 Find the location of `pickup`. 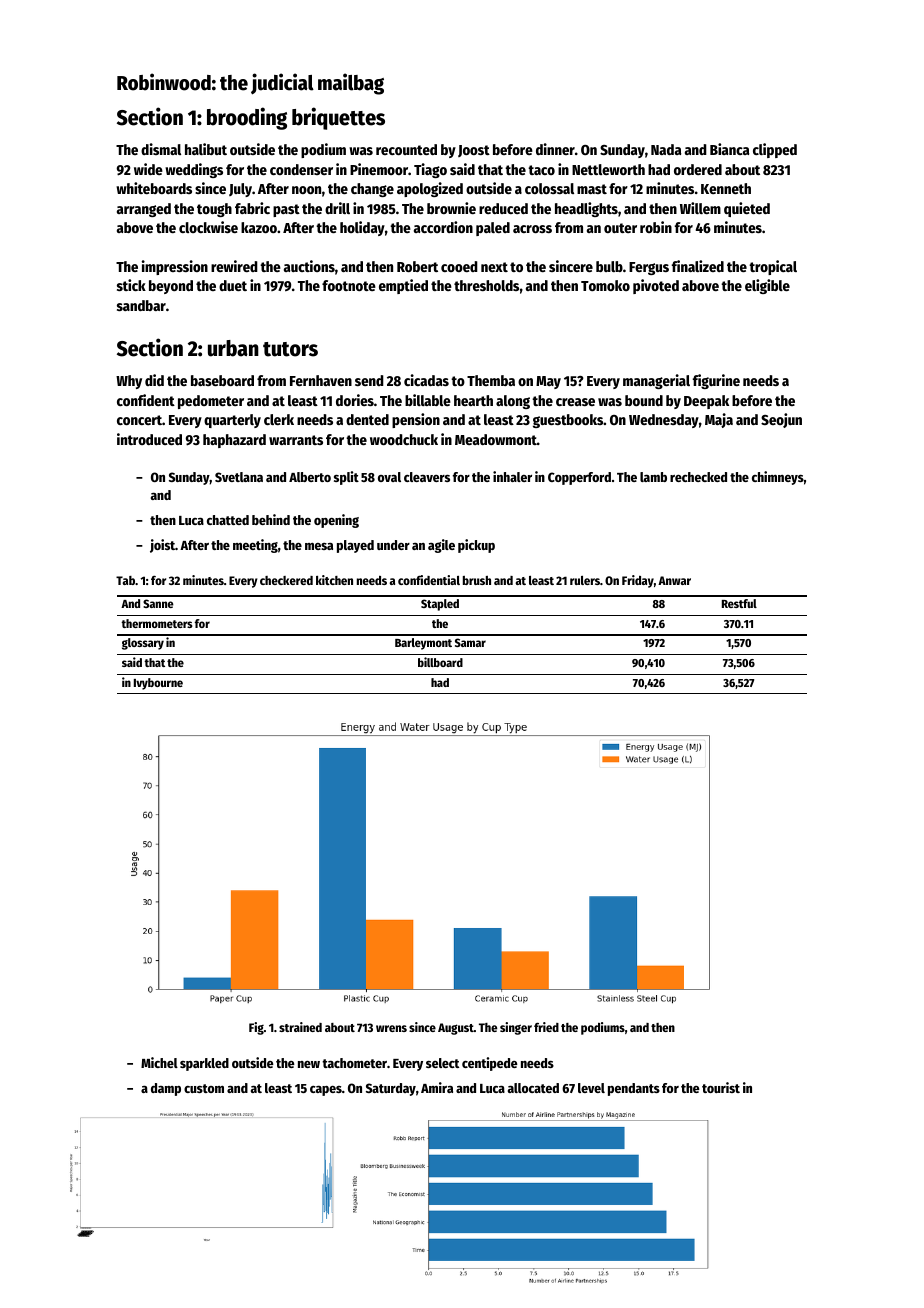

pickup is located at coordinates (476, 546).
